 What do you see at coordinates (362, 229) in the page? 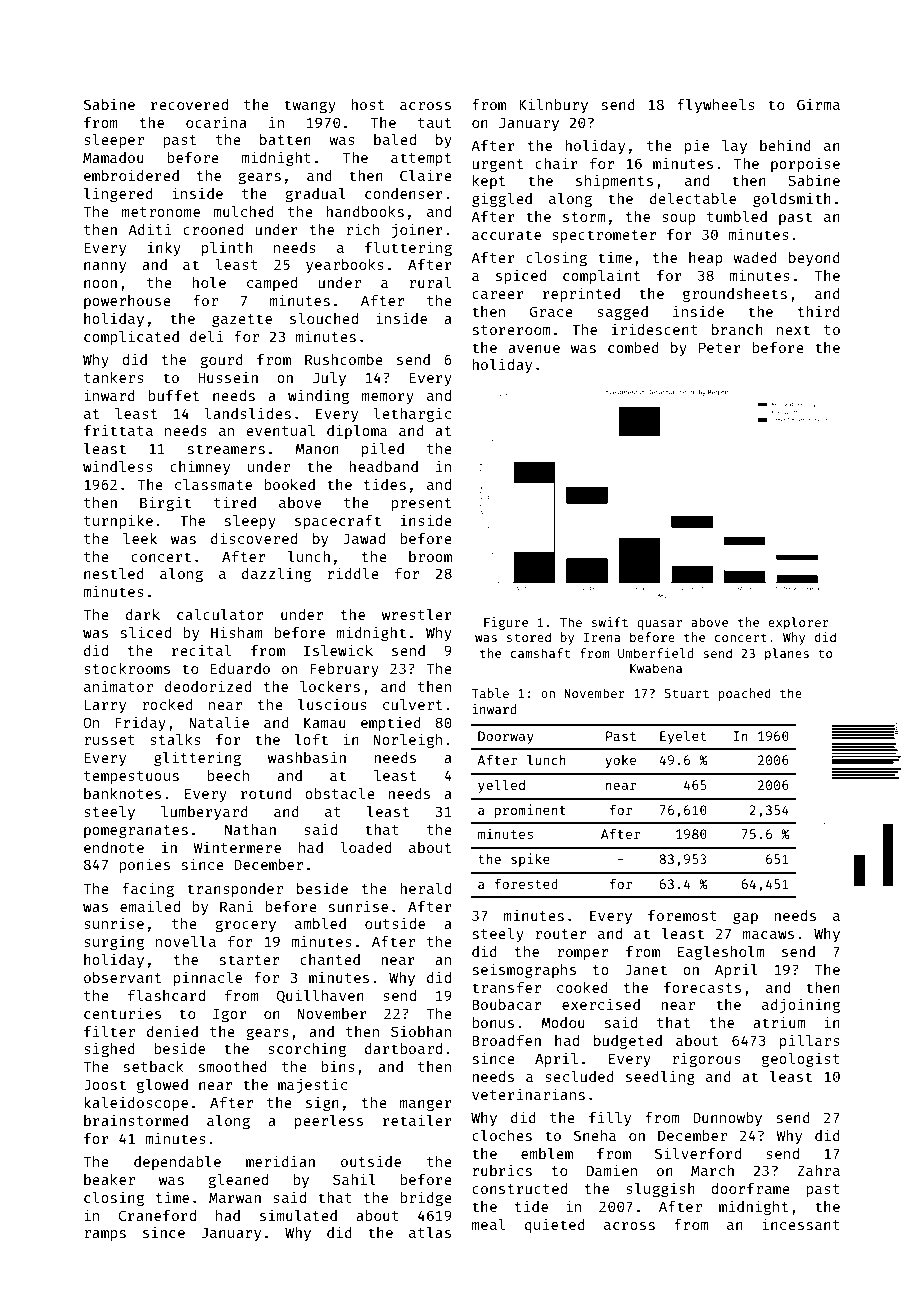
I see `rich` at bounding box center [362, 229].
